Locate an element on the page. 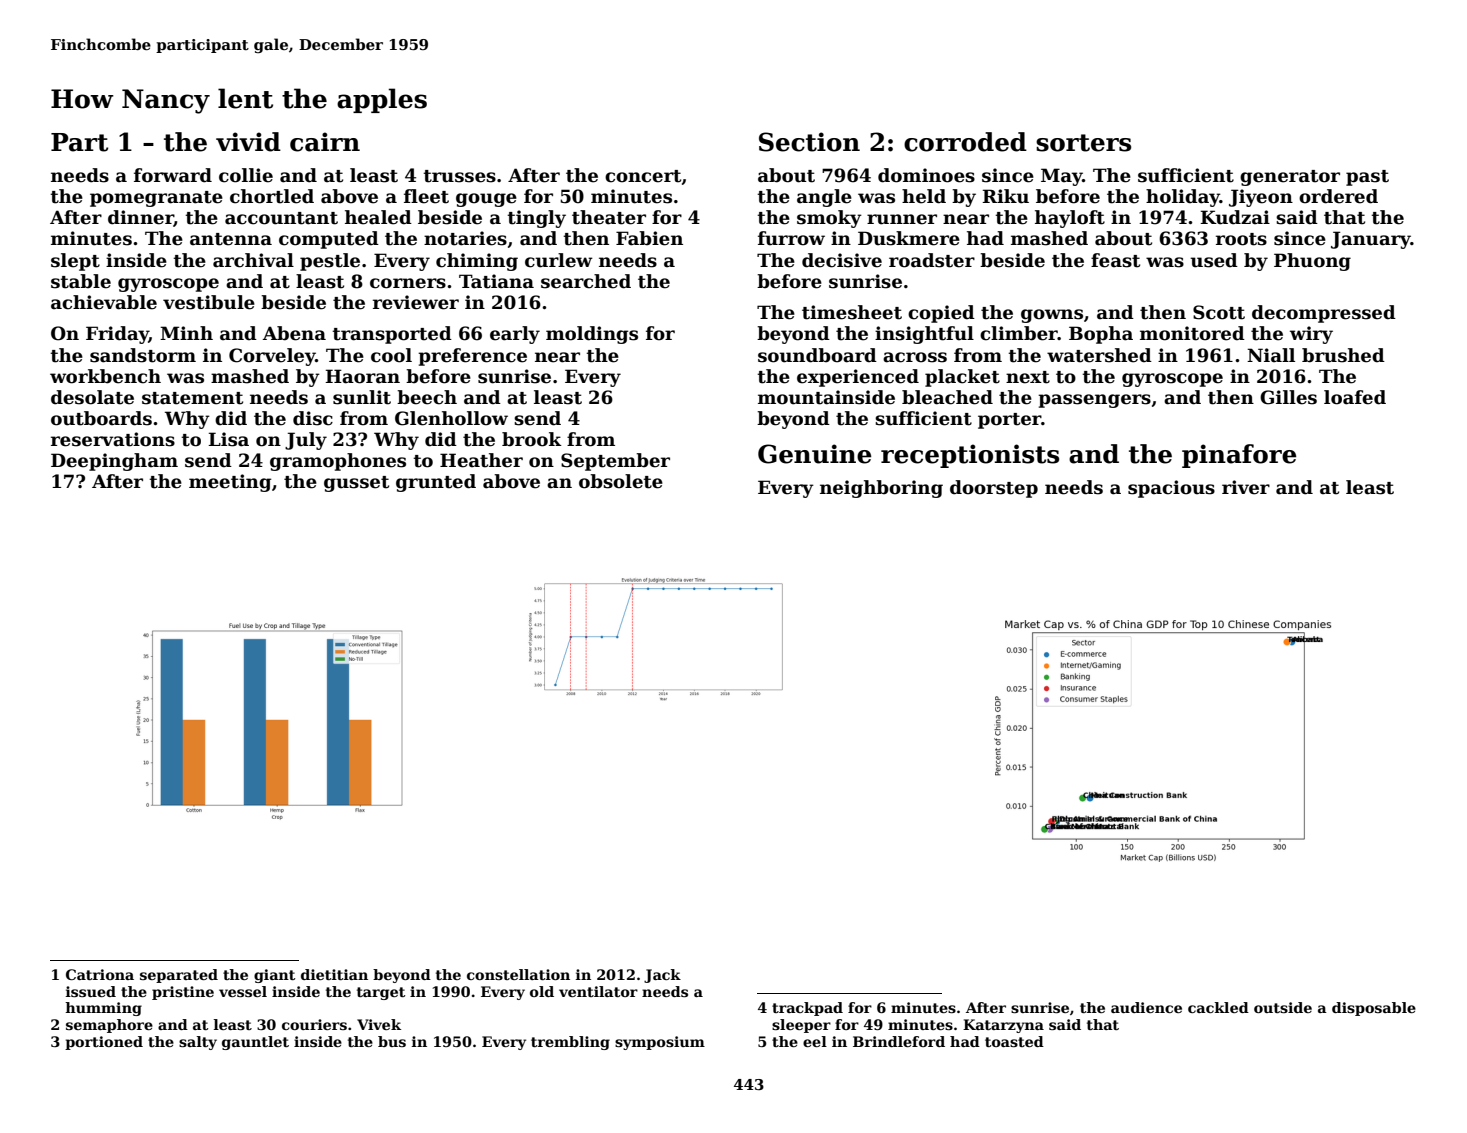  Glenhollow is located at coordinates (451, 418).
